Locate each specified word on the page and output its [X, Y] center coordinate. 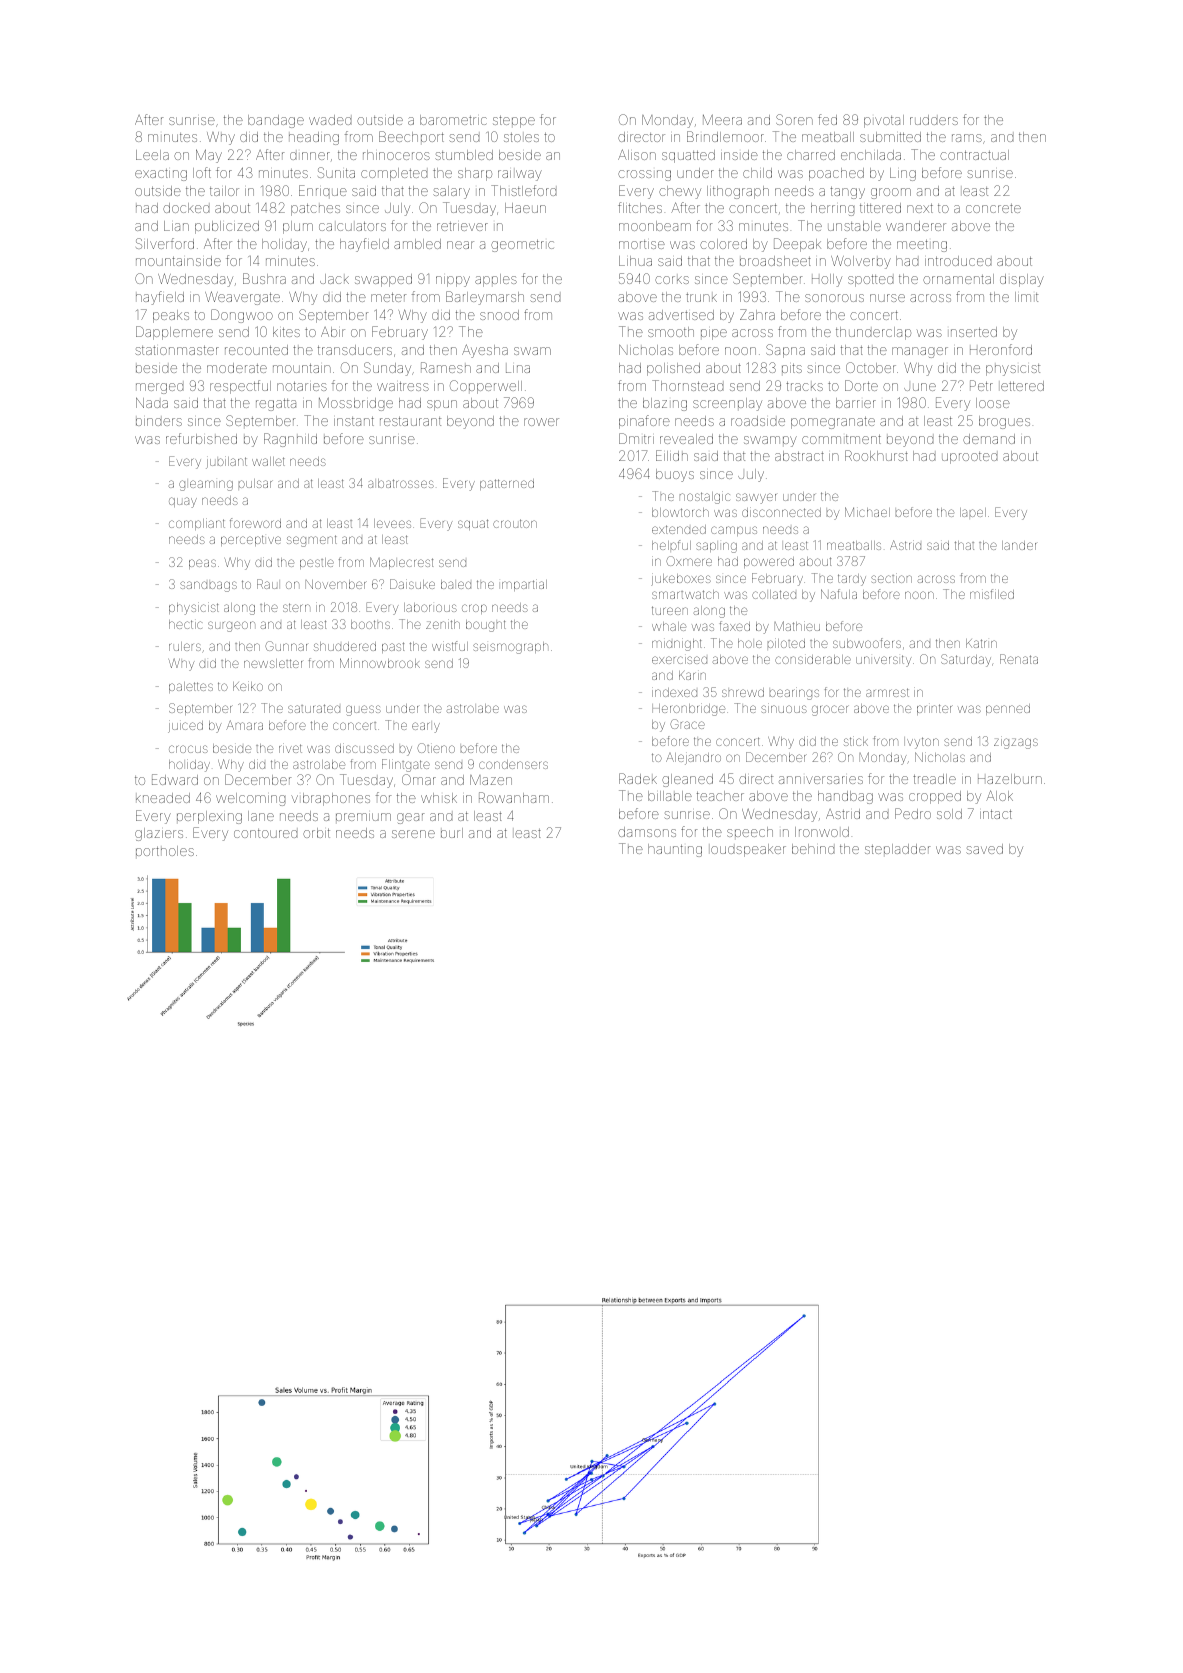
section [891, 578]
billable [670, 796]
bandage [276, 121]
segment [312, 541]
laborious [430, 607]
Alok [999, 795]
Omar [419, 779]
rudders [934, 120]
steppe [514, 122]
